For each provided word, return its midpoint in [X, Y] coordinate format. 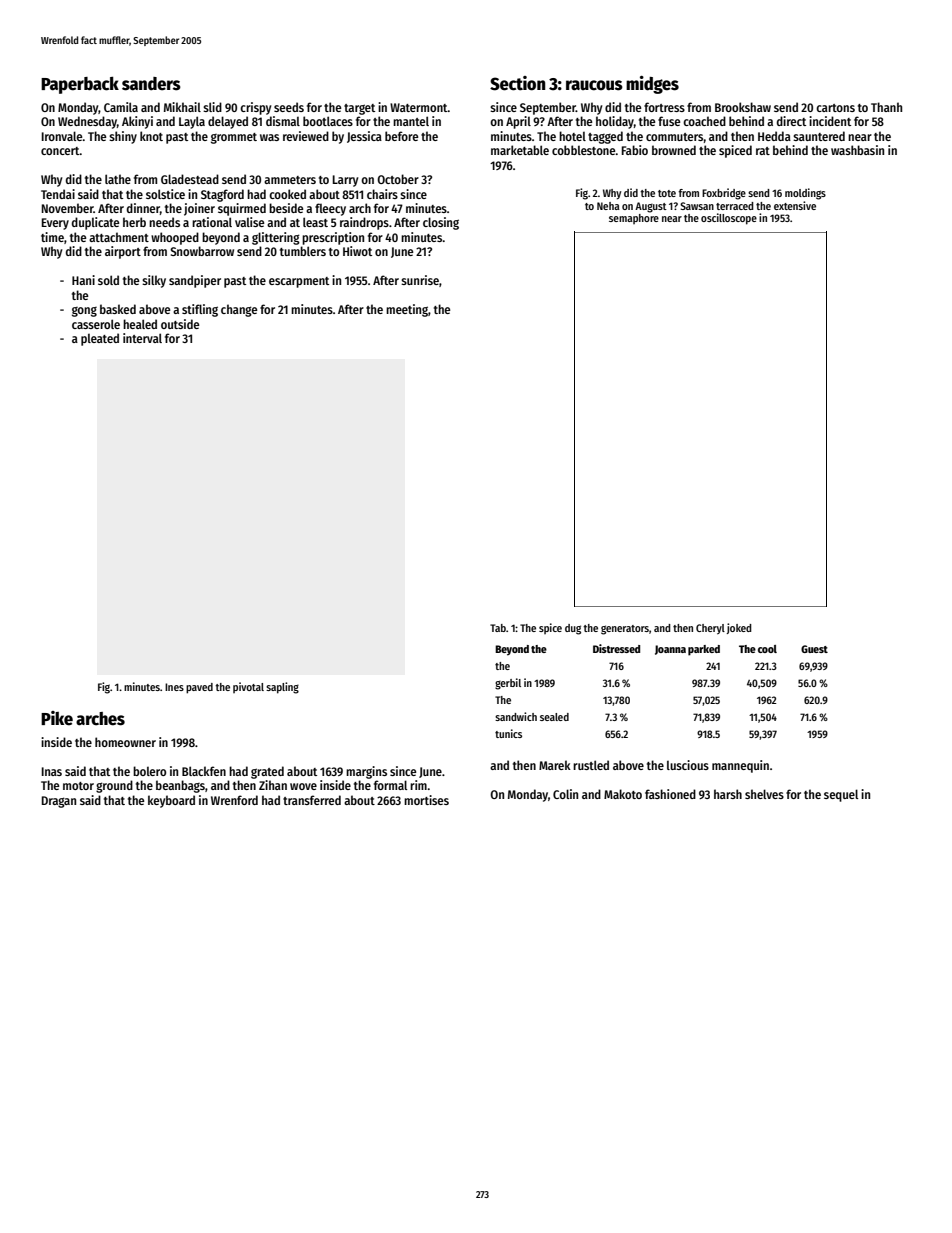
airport [123, 252]
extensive [795, 205]
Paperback [80, 85]
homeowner [125, 742]
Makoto [623, 794]
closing [441, 223]
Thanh [886, 107]
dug [573, 629]
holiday [615, 122]
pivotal [248, 687]
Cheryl [710, 629]
